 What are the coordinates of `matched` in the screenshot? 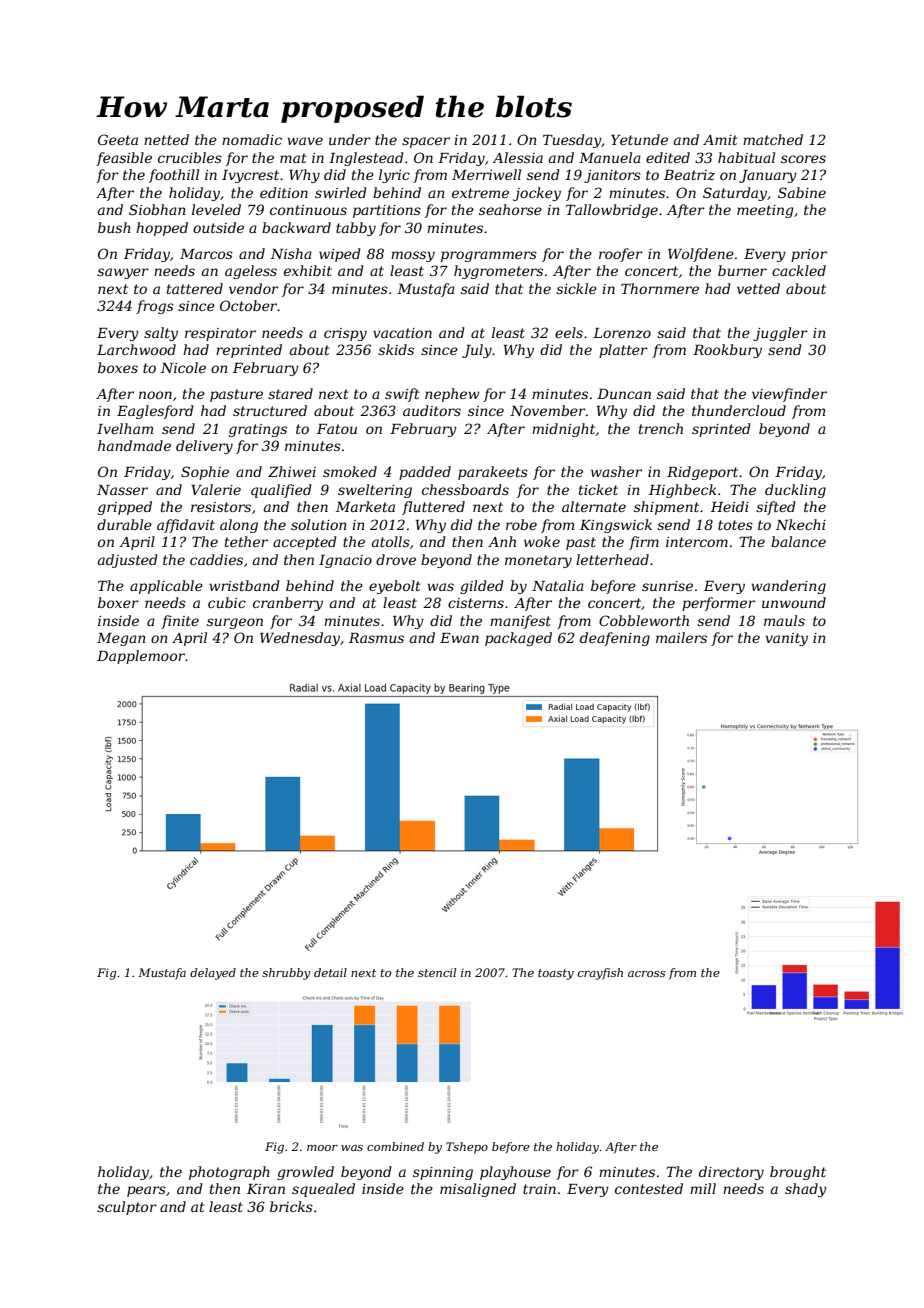 It's located at (773, 139).
